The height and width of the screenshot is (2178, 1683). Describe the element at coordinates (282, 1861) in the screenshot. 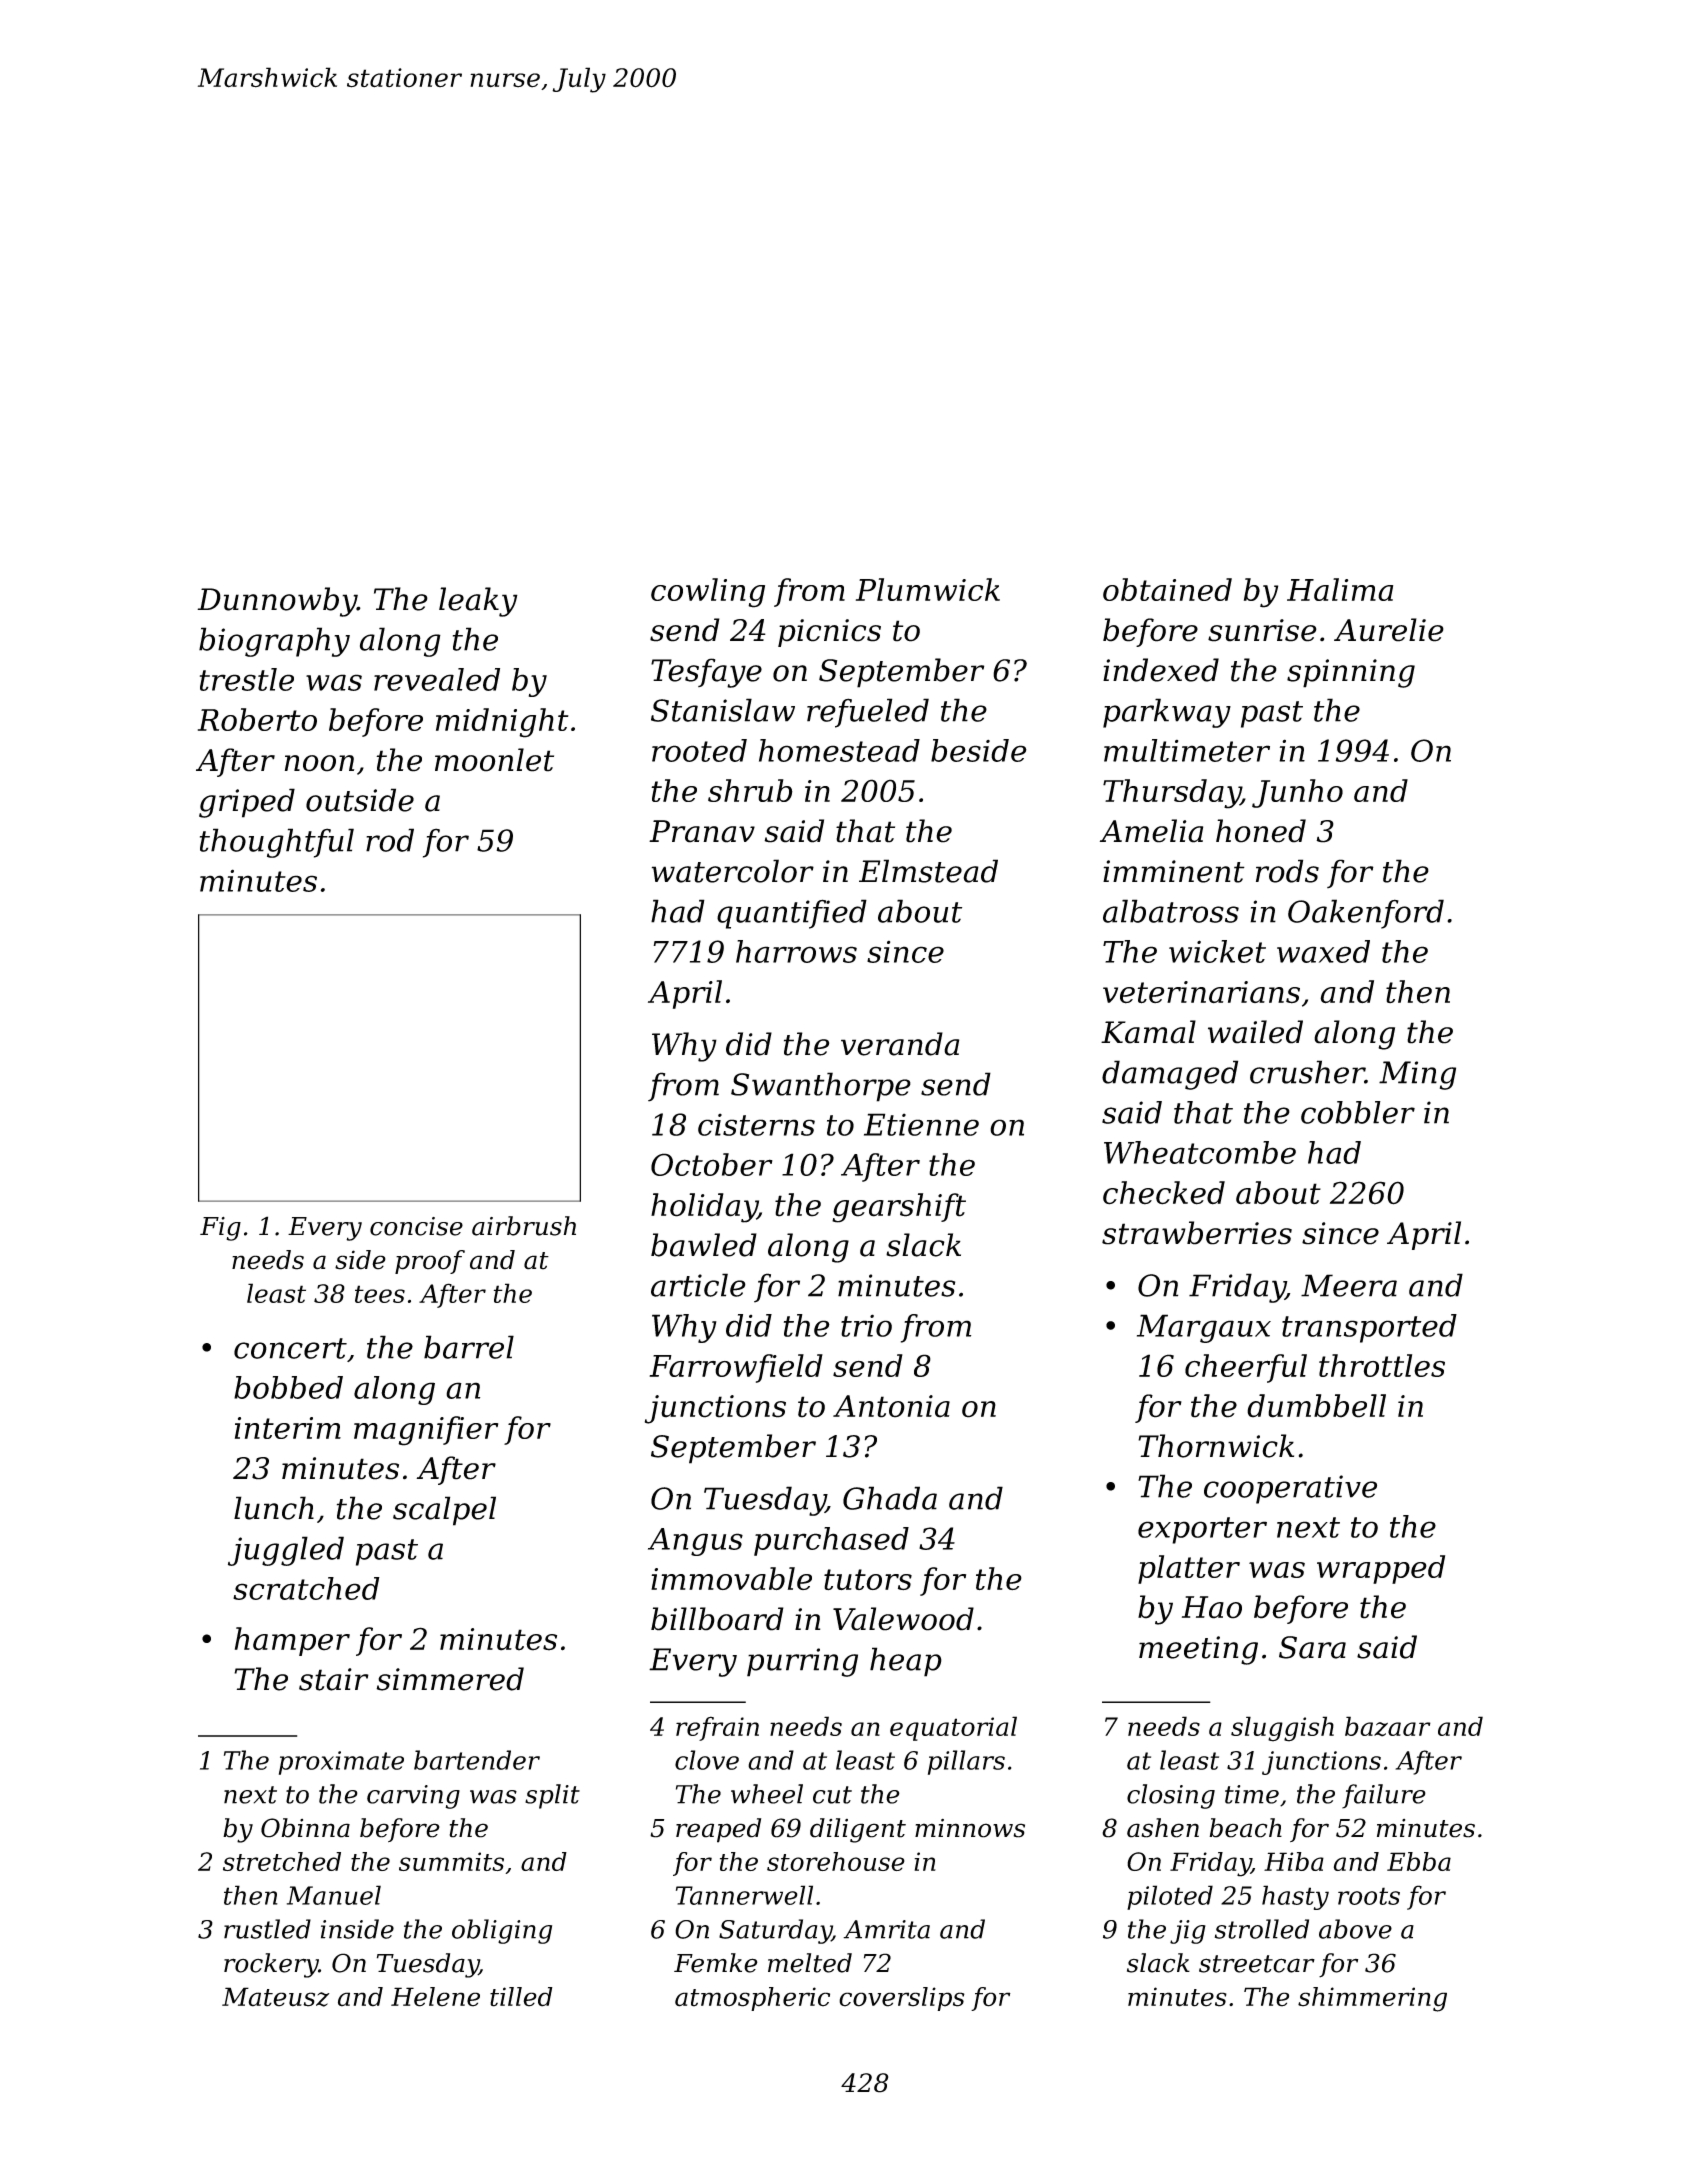

I see `stretched` at that location.
